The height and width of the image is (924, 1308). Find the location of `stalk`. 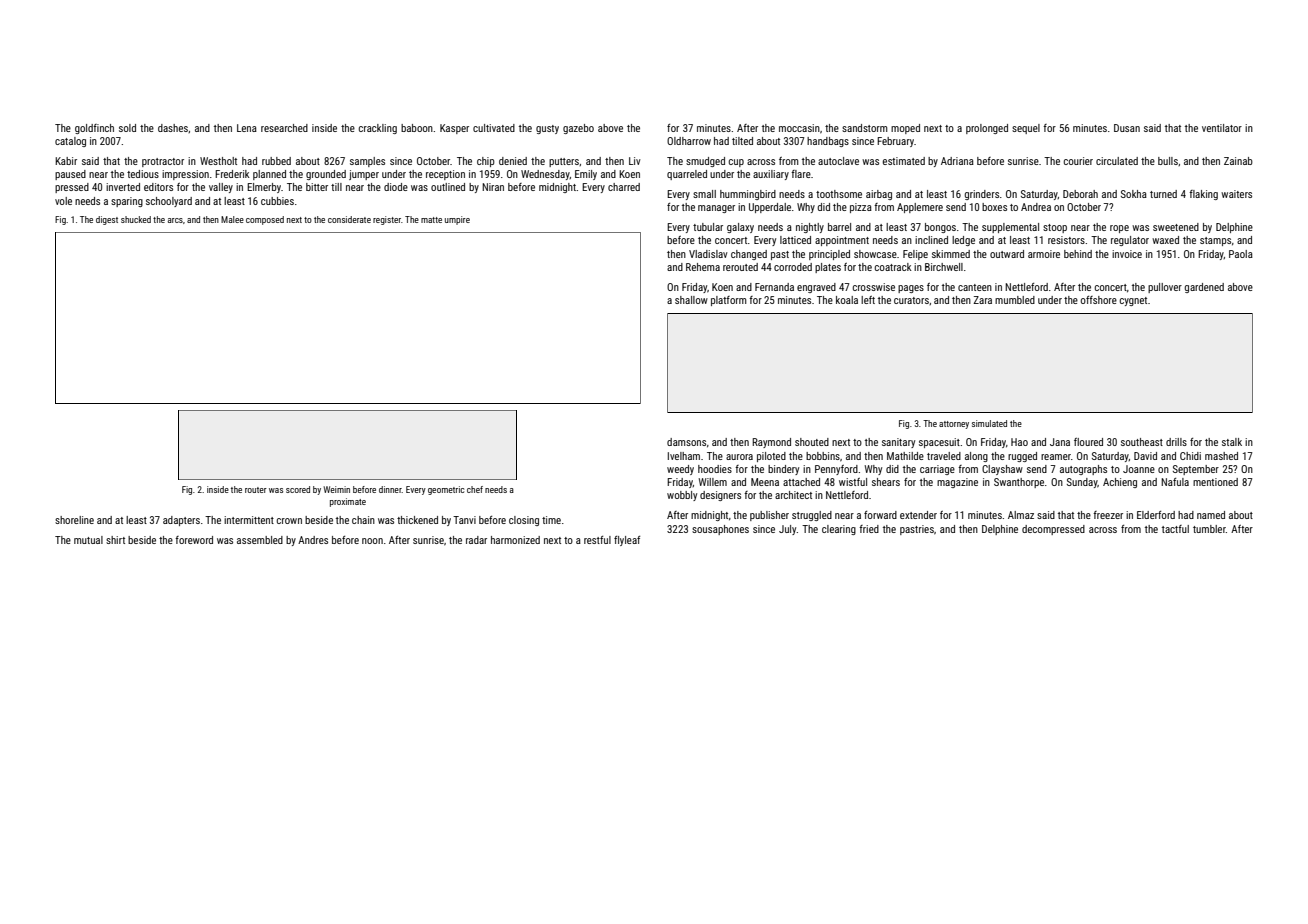

stalk is located at coordinates (1232, 442).
